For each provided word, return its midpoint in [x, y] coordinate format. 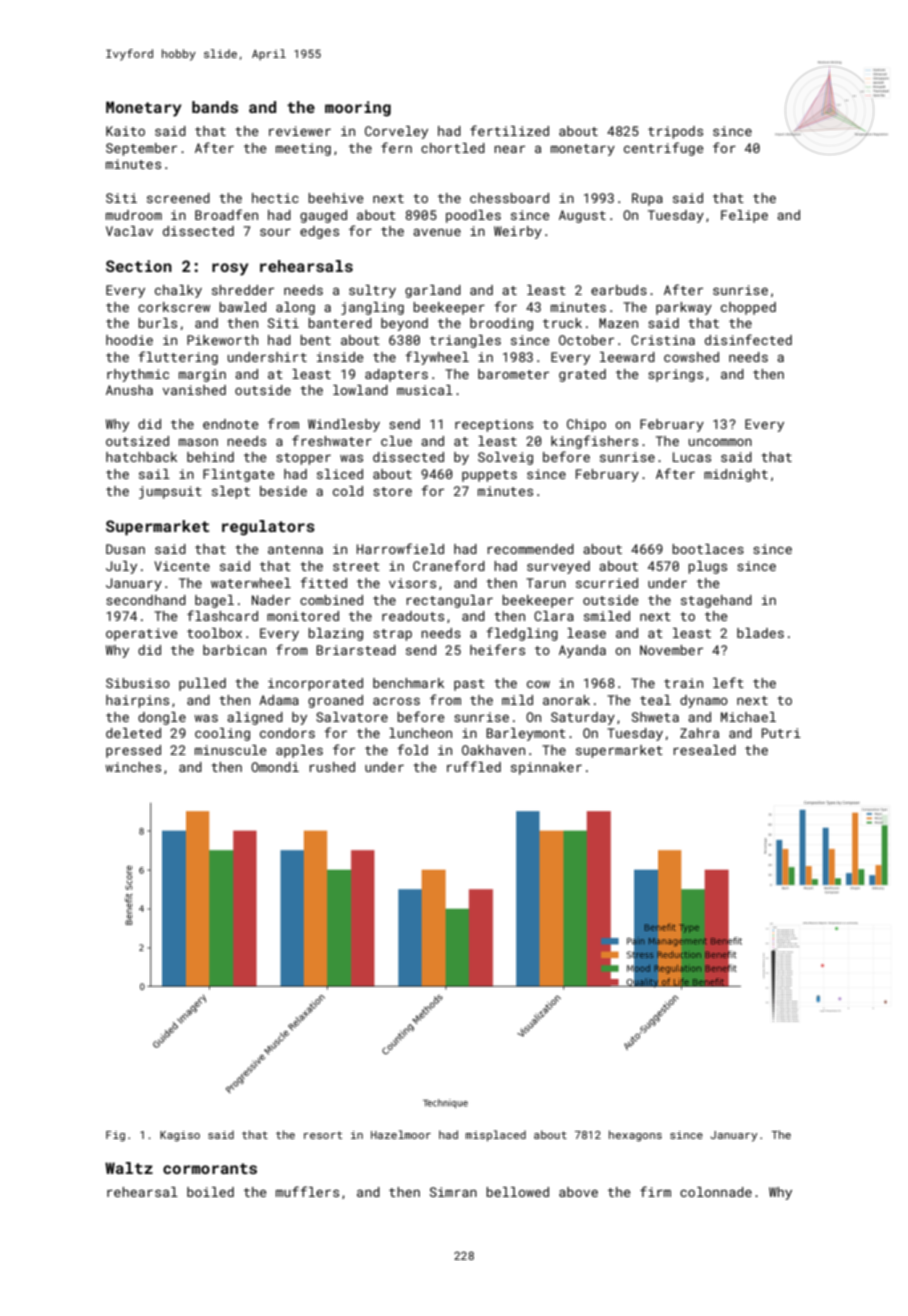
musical [425, 390]
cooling [222, 734]
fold [412, 749]
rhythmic [138, 375]
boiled [210, 1192]
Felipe [744, 216]
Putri [781, 733]
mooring [358, 109]
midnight [736, 475]
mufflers [307, 1191]
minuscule [230, 750]
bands [215, 107]
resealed [704, 750]
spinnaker [546, 768]
